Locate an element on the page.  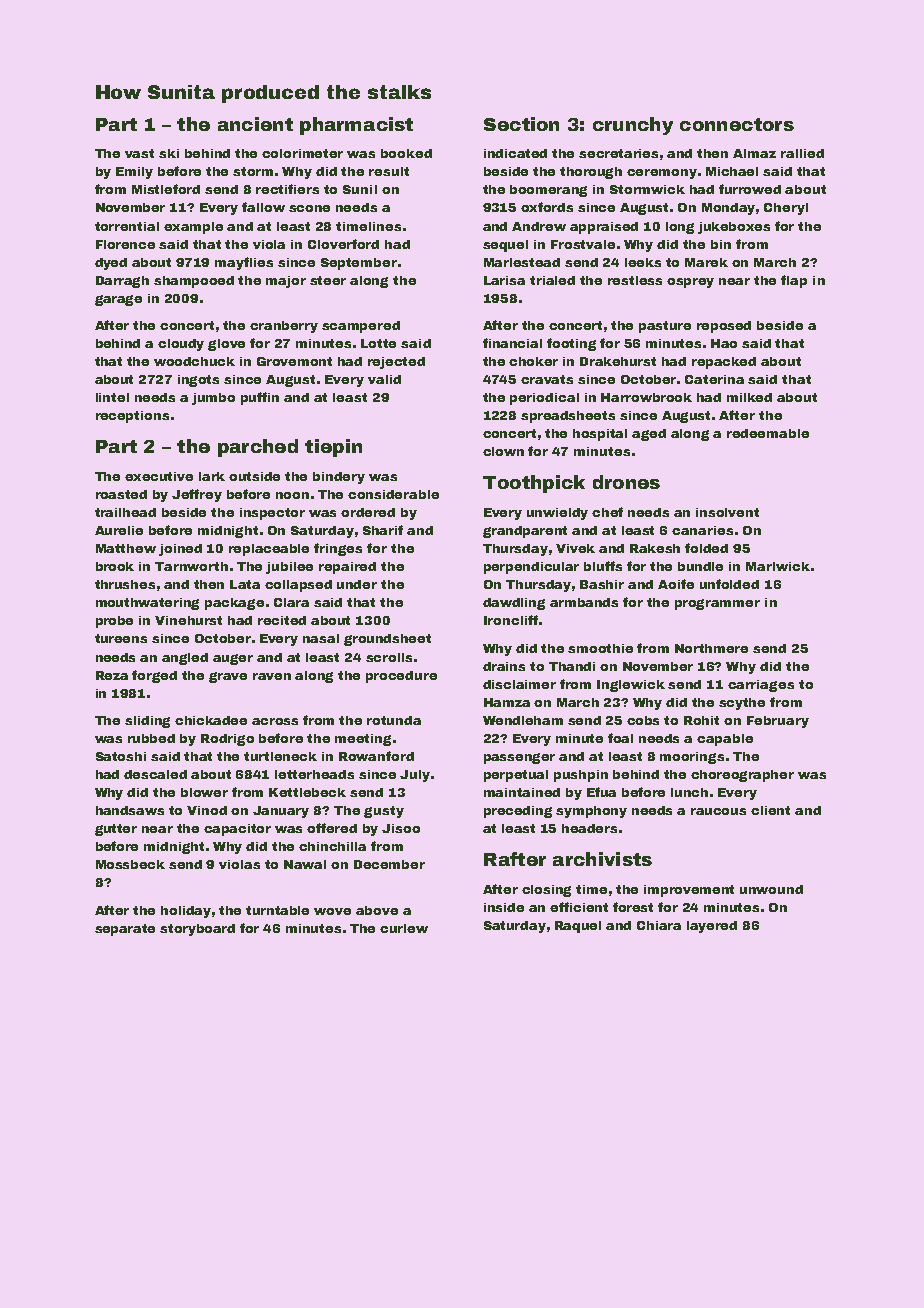
Kettlebeck is located at coordinates (307, 792).
